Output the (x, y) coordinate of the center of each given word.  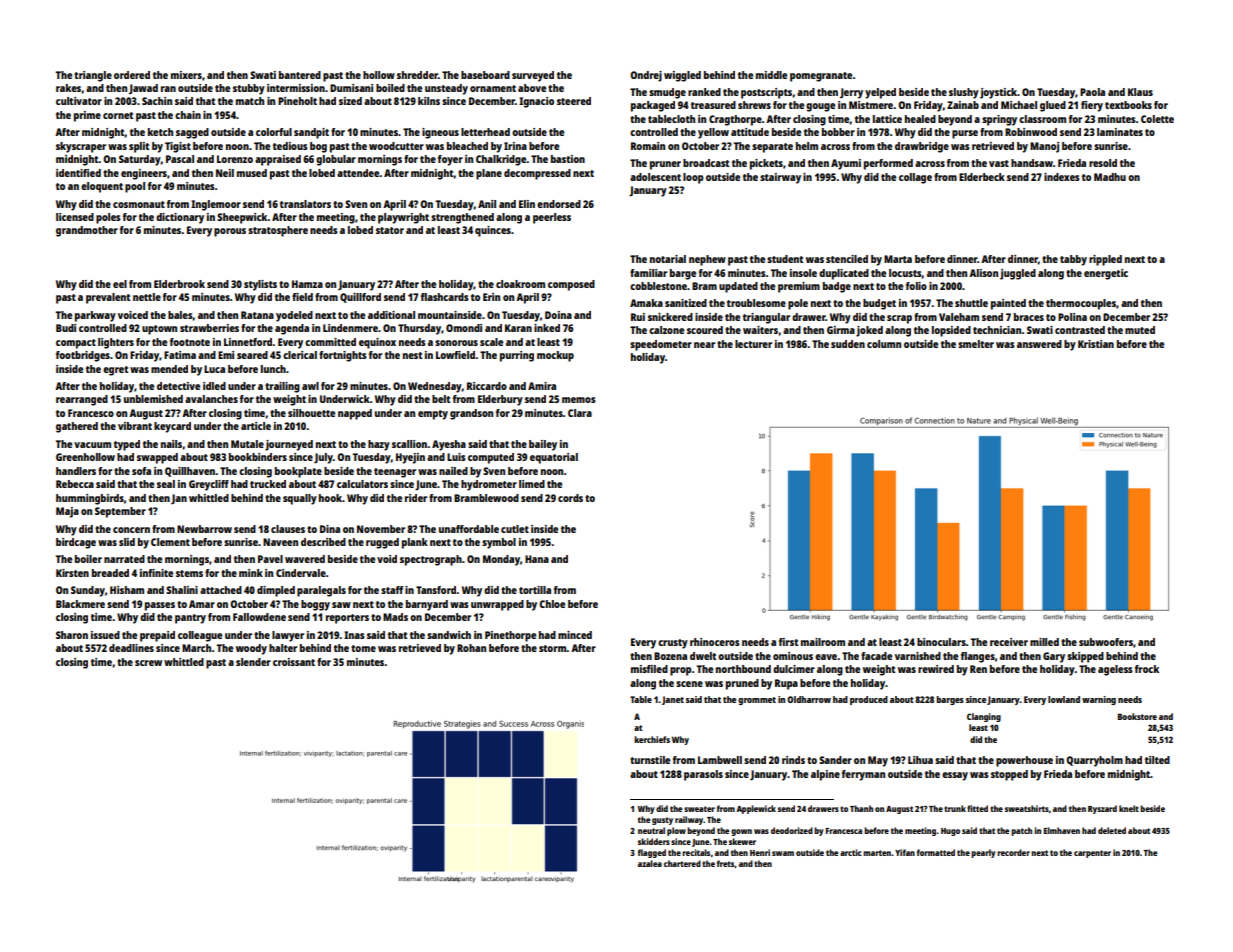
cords (570, 498)
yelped (880, 93)
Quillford (360, 298)
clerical (300, 355)
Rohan (471, 648)
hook (330, 498)
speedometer (661, 345)
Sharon (72, 635)
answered (1039, 344)
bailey (543, 445)
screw (148, 663)
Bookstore (1137, 716)
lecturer (753, 344)
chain (188, 115)
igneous (440, 133)
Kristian (1096, 344)
